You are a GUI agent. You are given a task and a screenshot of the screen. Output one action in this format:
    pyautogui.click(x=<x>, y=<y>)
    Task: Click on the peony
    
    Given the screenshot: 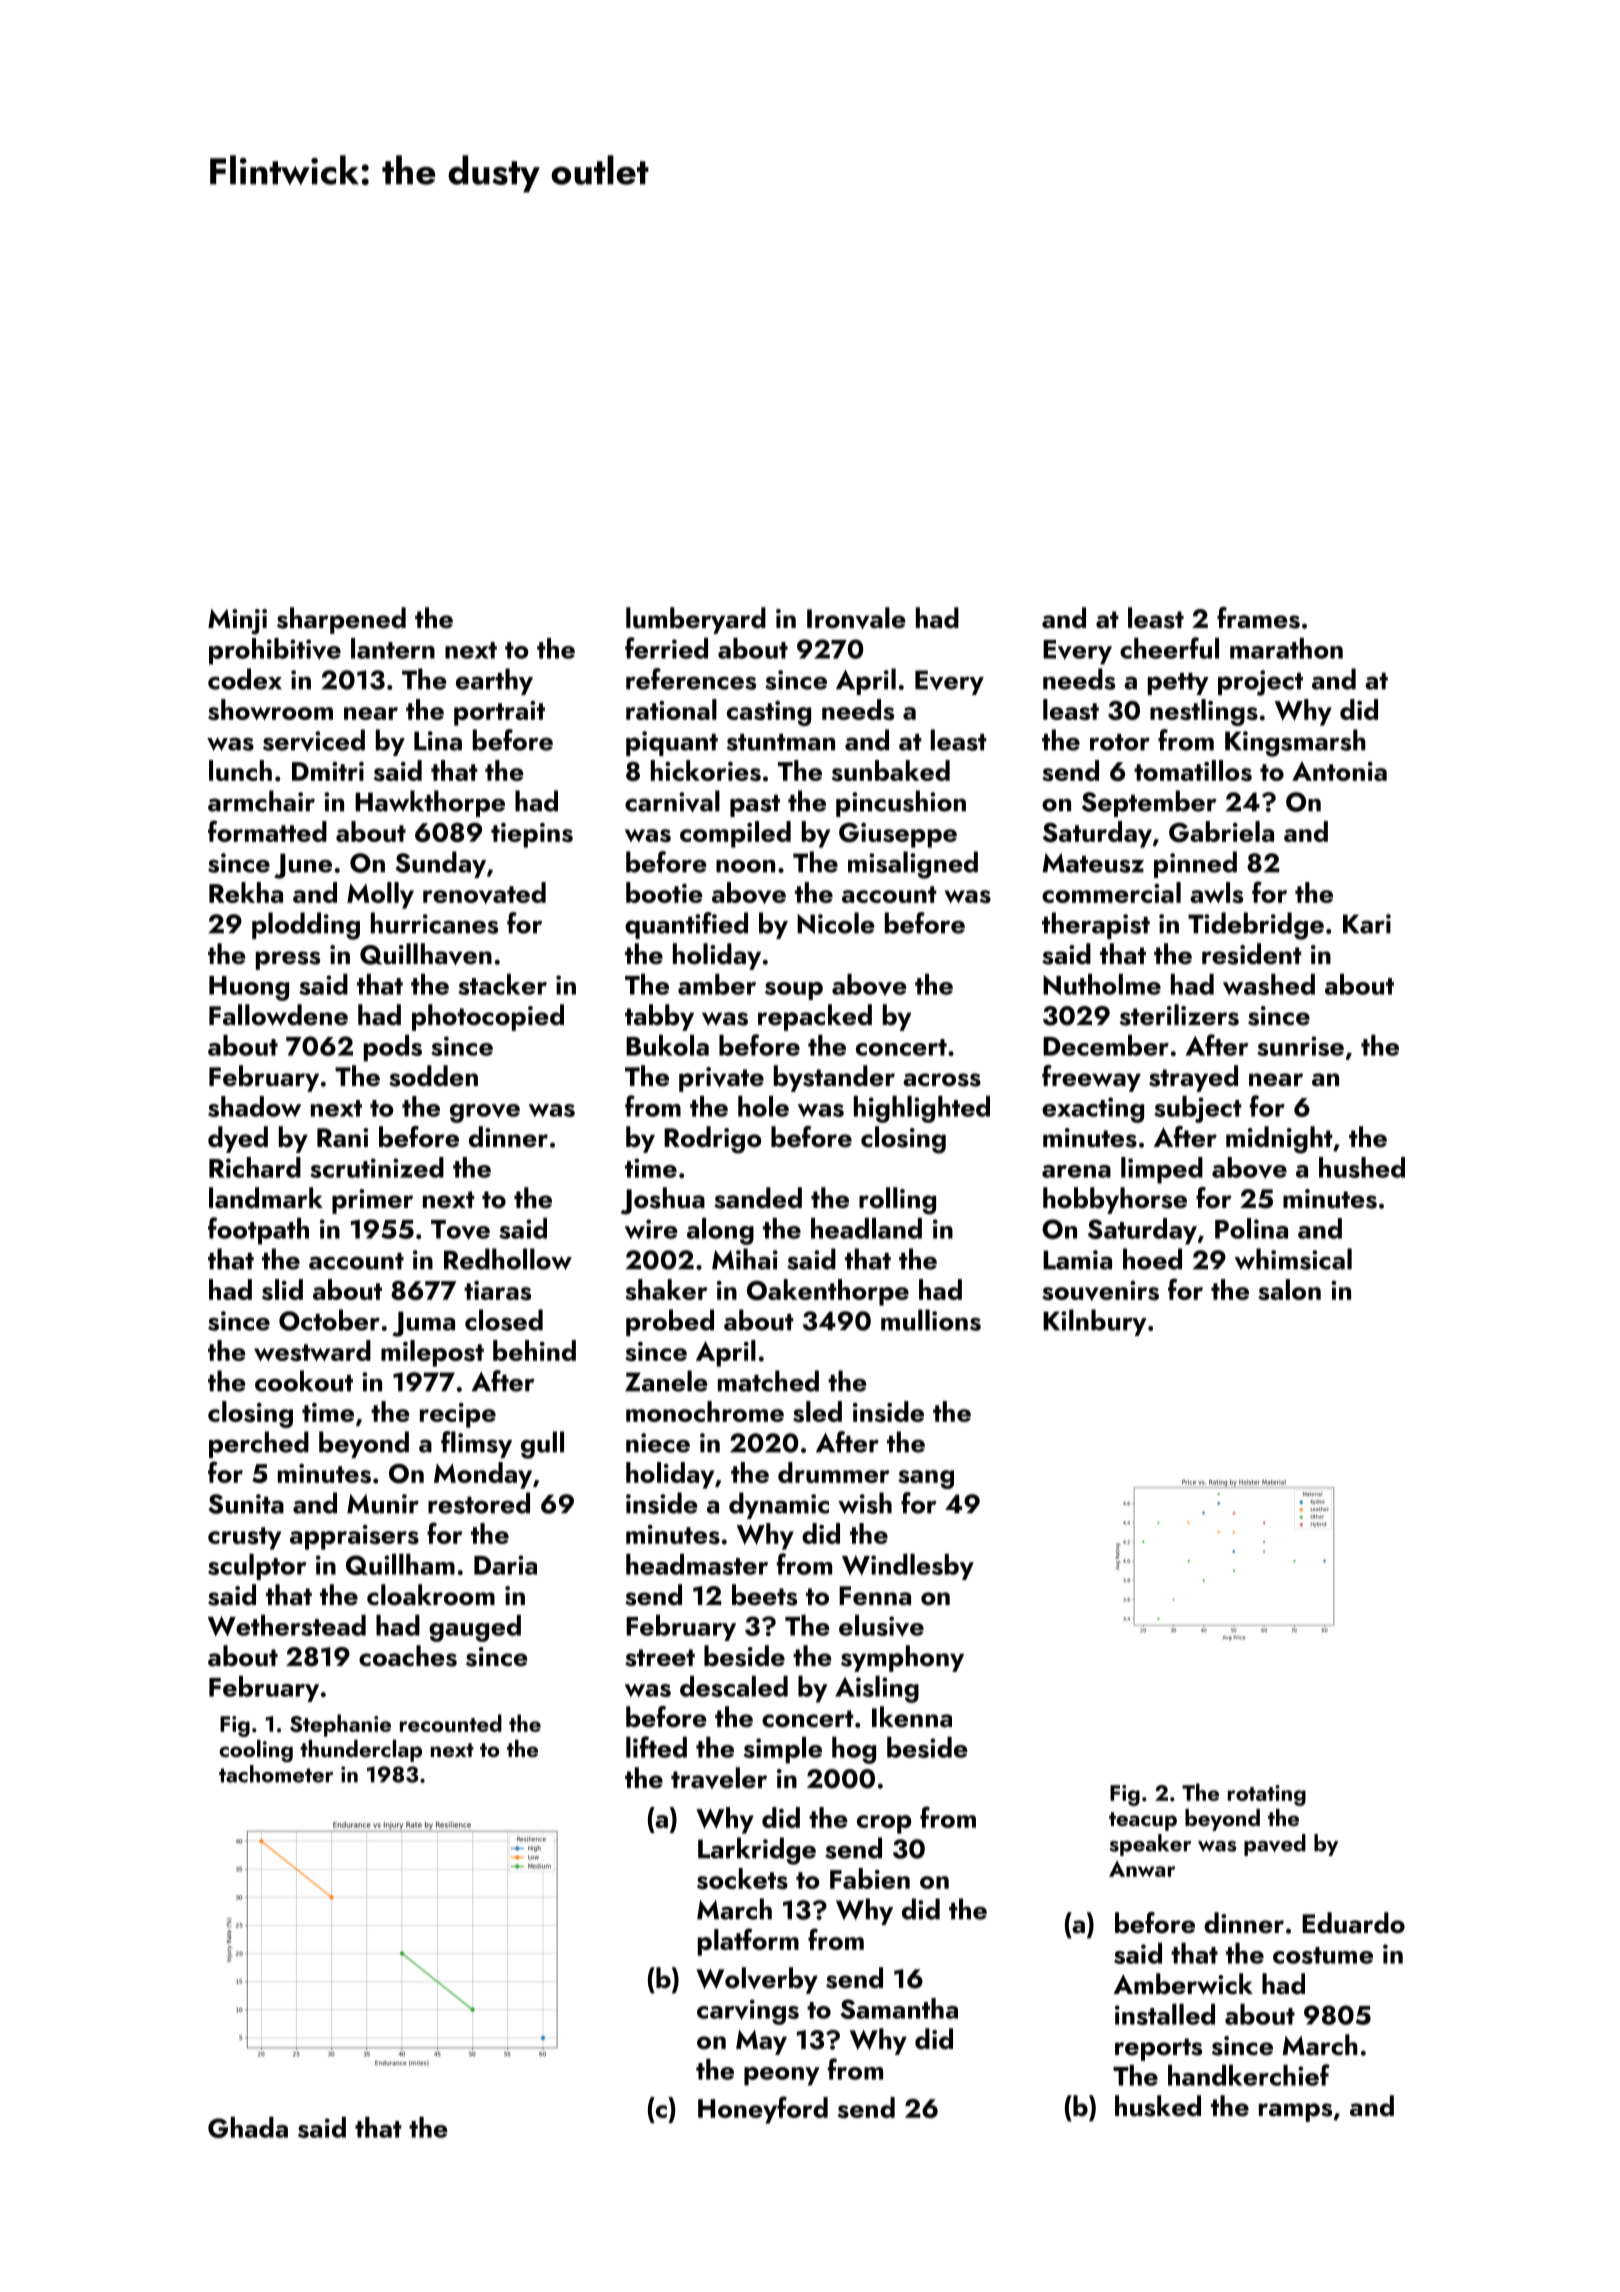 What is the action you would take?
    pyautogui.click(x=782, y=2076)
